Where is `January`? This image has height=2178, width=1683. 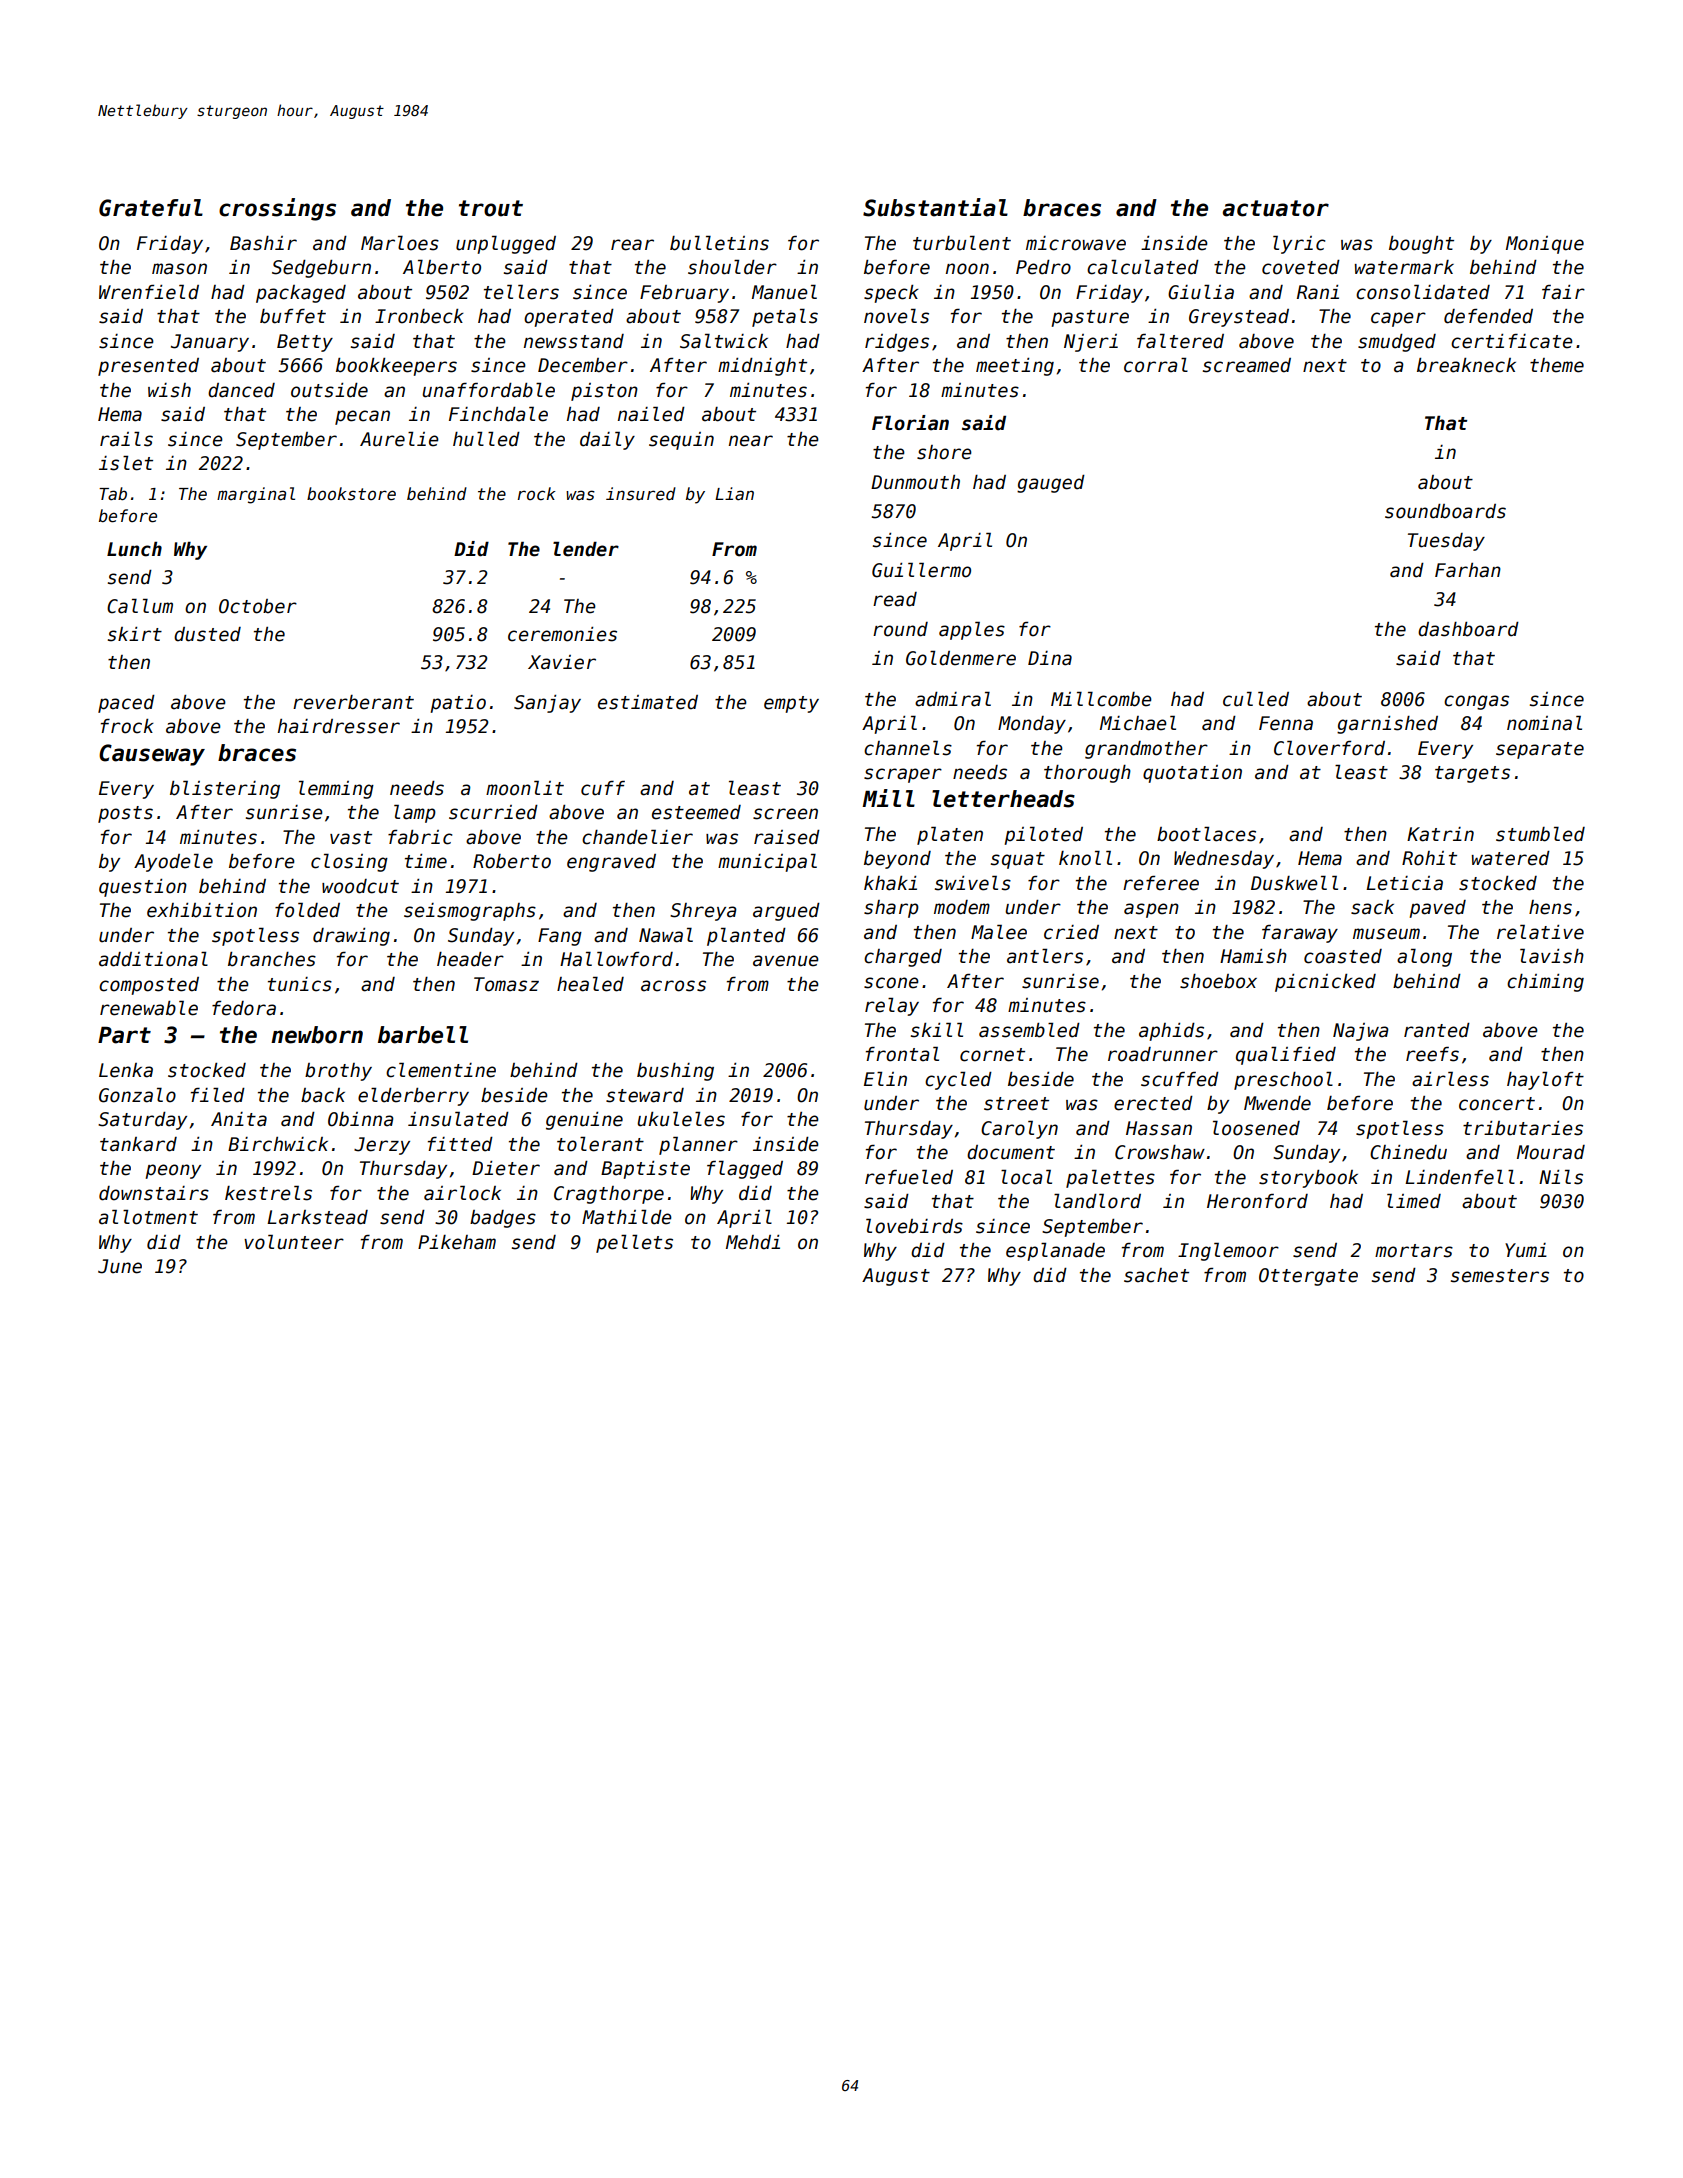 January is located at coordinates (210, 343).
